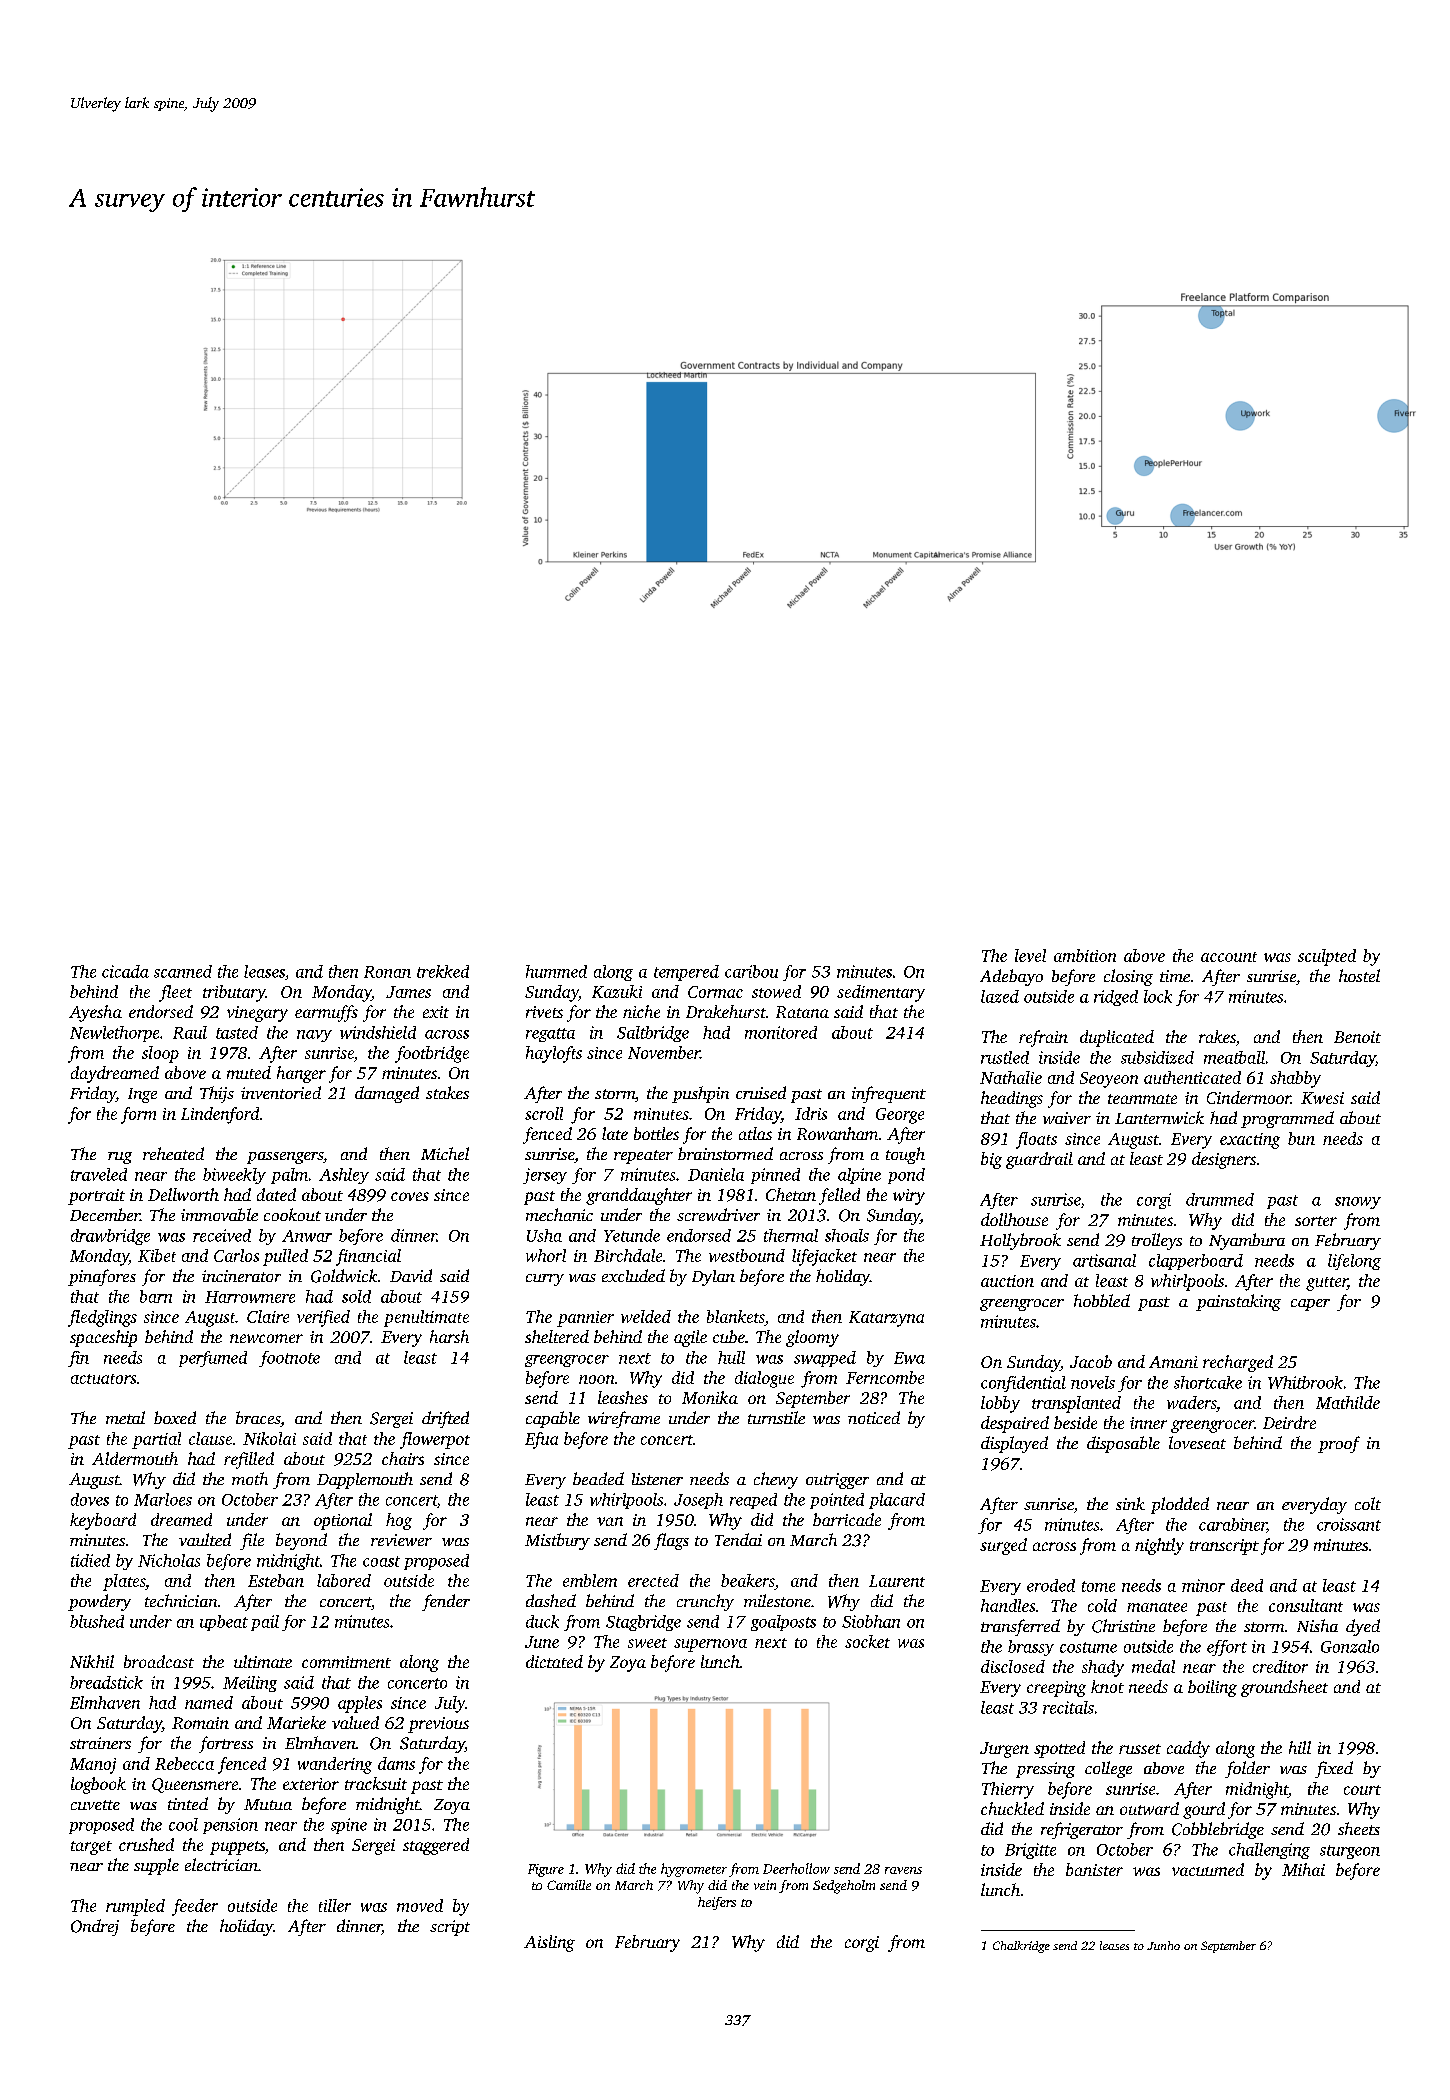 The width and height of the screenshot is (1450, 2100). What do you see at coordinates (114, 1034) in the screenshot?
I see `Newlethorpe` at bounding box center [114, 1034].
